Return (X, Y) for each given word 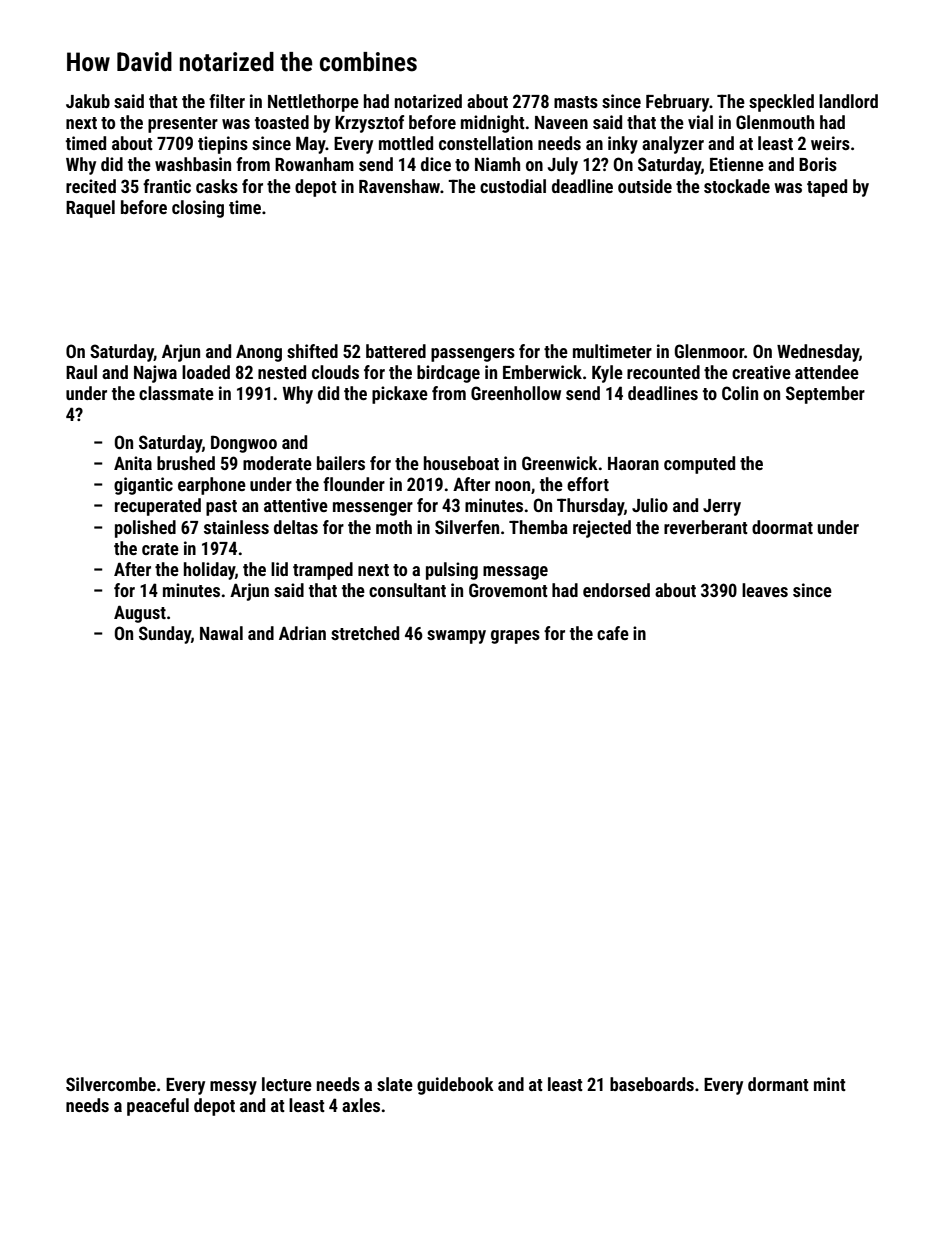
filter (227, 101)
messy (233, 1088)
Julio (650, 505)
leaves (765, 590)
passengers (473, 355)
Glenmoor (709, 351)
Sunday (165, 635)
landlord (848, 101)
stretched (365, 633)
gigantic (143, 486)
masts (576, 102)
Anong (259, 353)
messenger (373, 509)
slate (395, 1084)
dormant (778, 1084)
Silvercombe (111, 1084)
